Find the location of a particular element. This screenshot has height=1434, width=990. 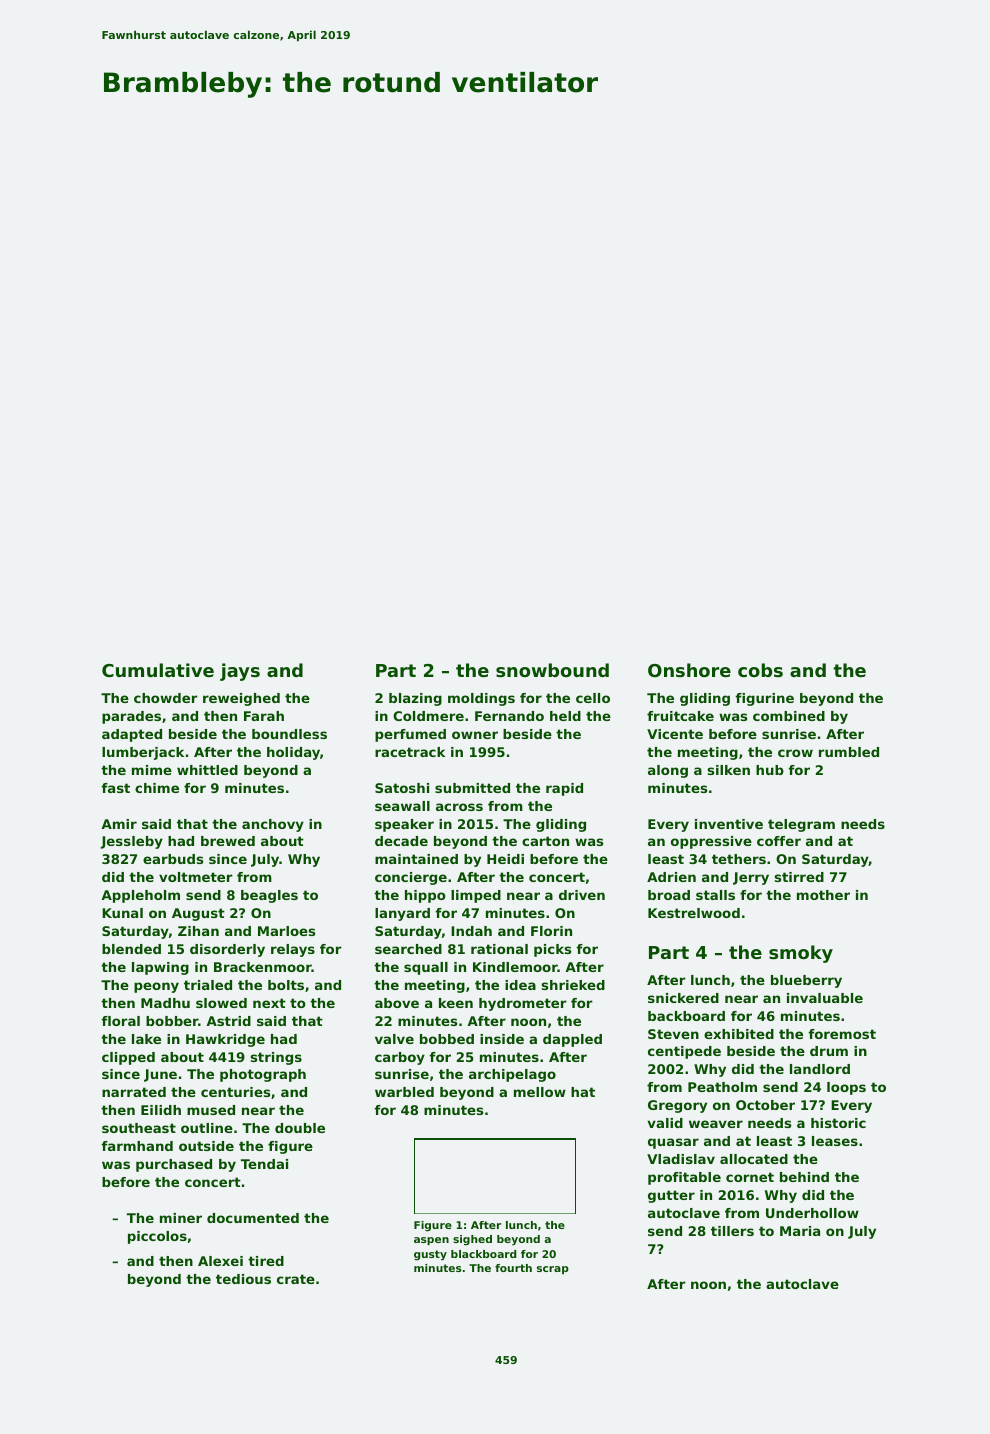

snowbound is located at coordinates (552, 670).
